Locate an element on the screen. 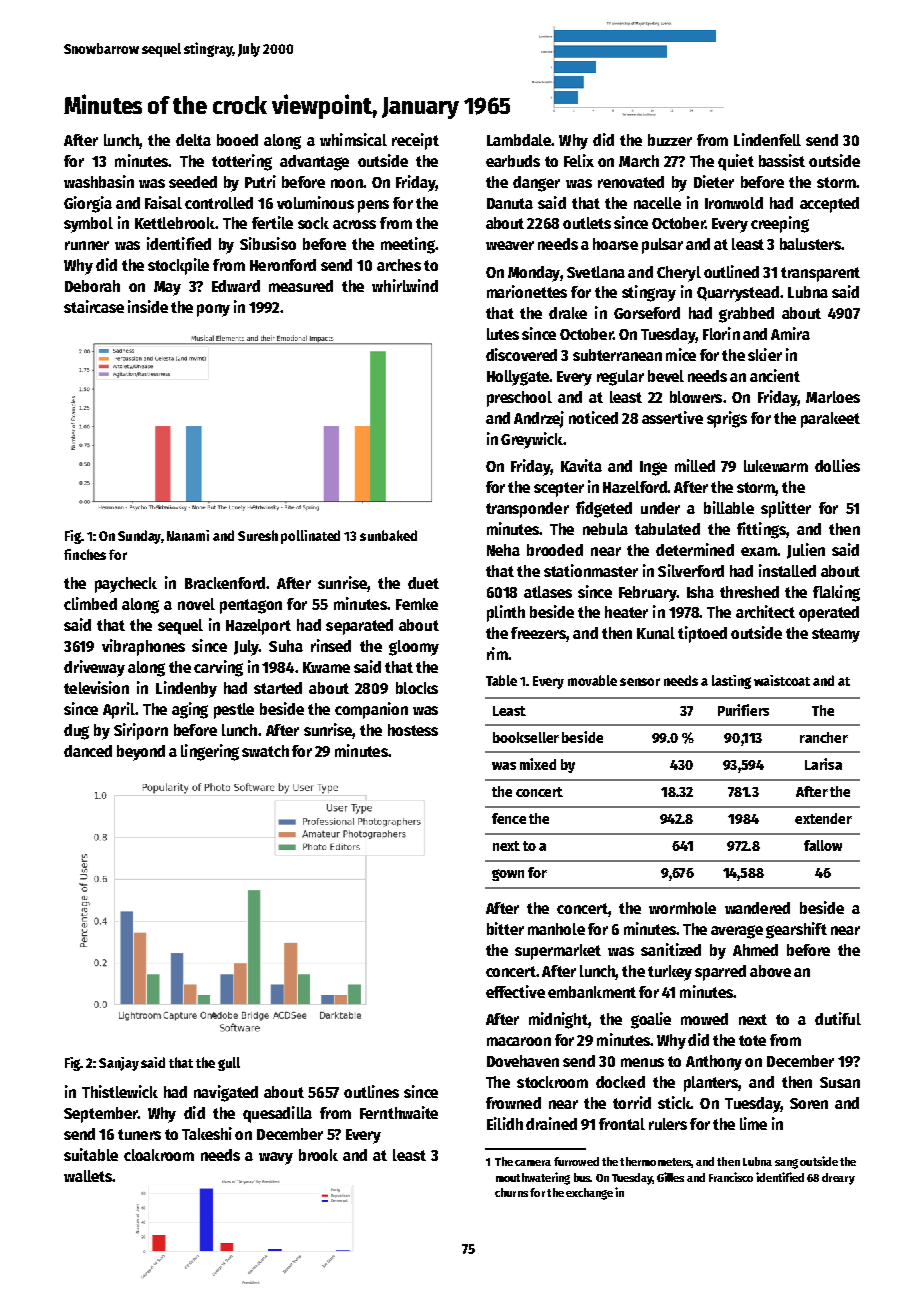  booed is located at coordinates (237, 140).
